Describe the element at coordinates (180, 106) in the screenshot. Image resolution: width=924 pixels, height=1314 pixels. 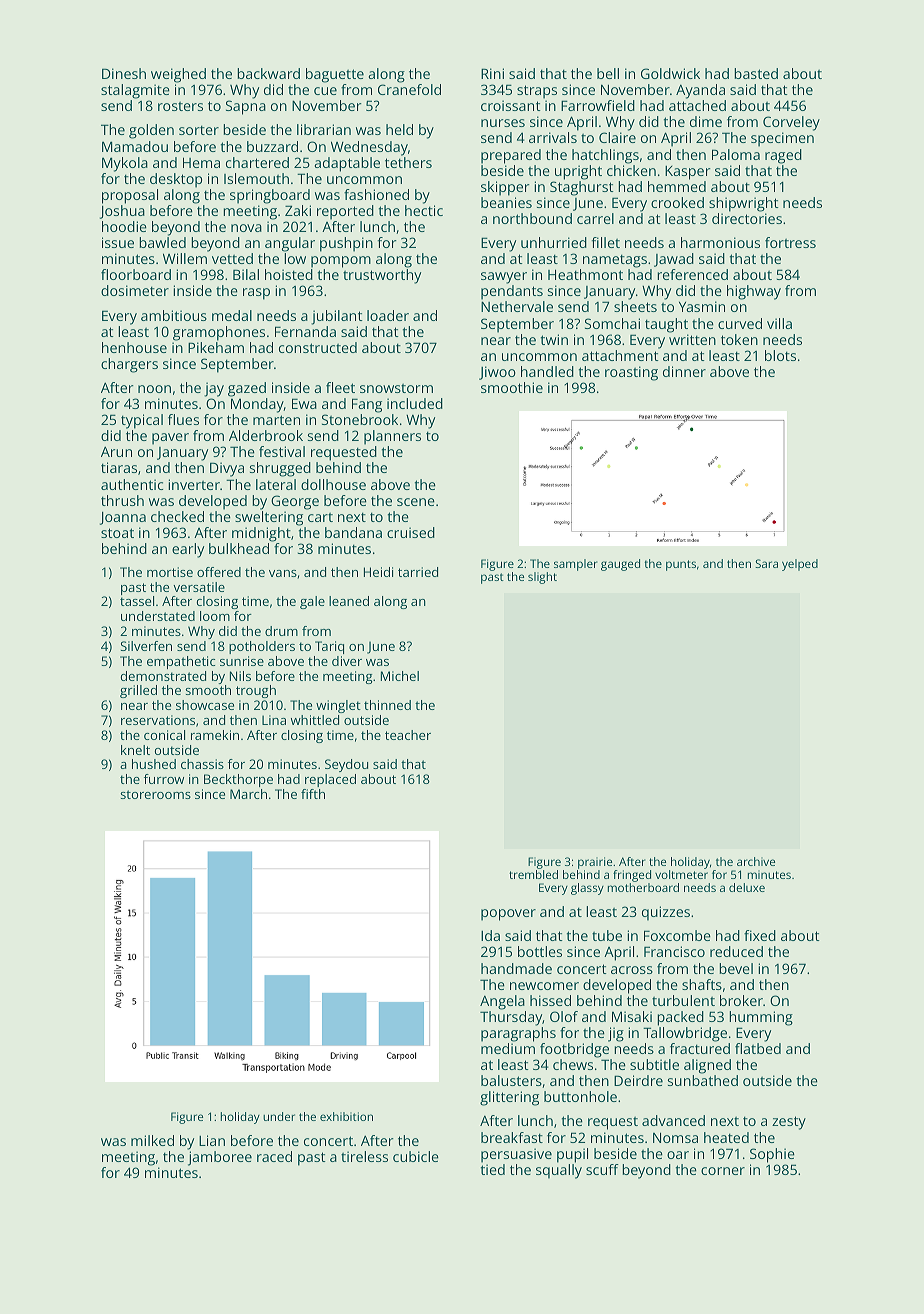
I see `rosters` at that location.
